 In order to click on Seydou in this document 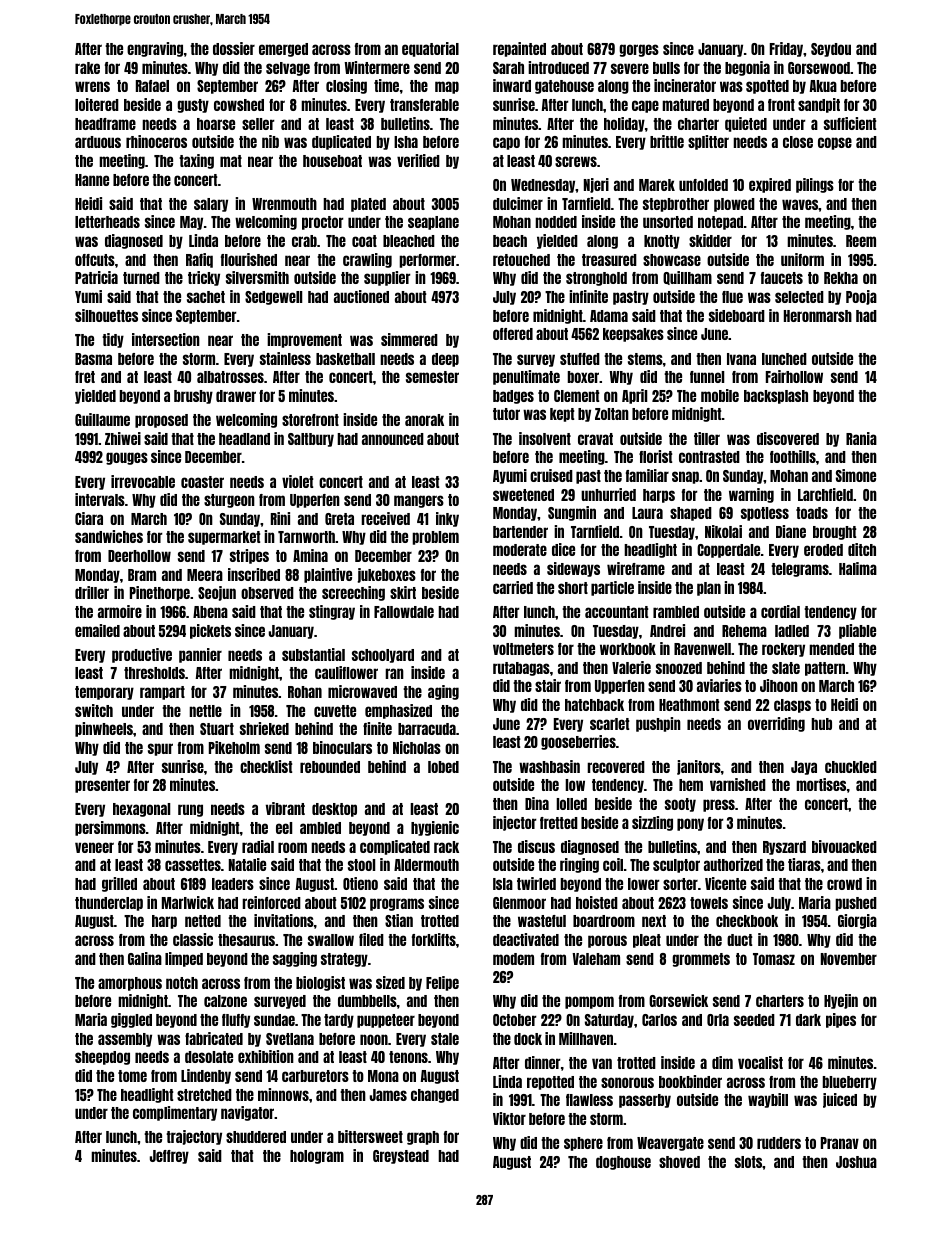, I will do `click(831, 50)`.
